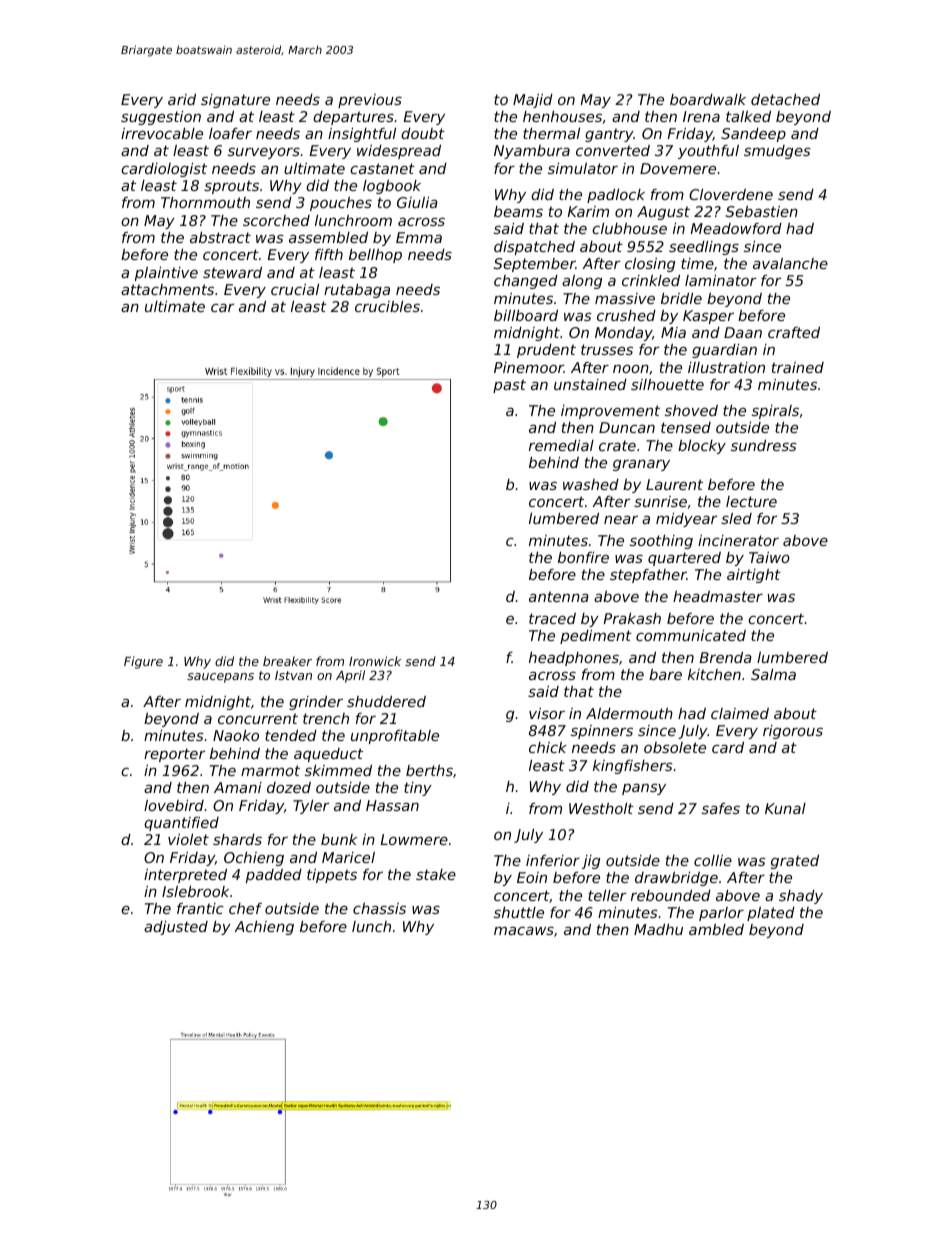 The height and width of the image is (1233, 952). Describe the element at coordinates (529, 367) in the image. I see `Pinemoor` at that location.
